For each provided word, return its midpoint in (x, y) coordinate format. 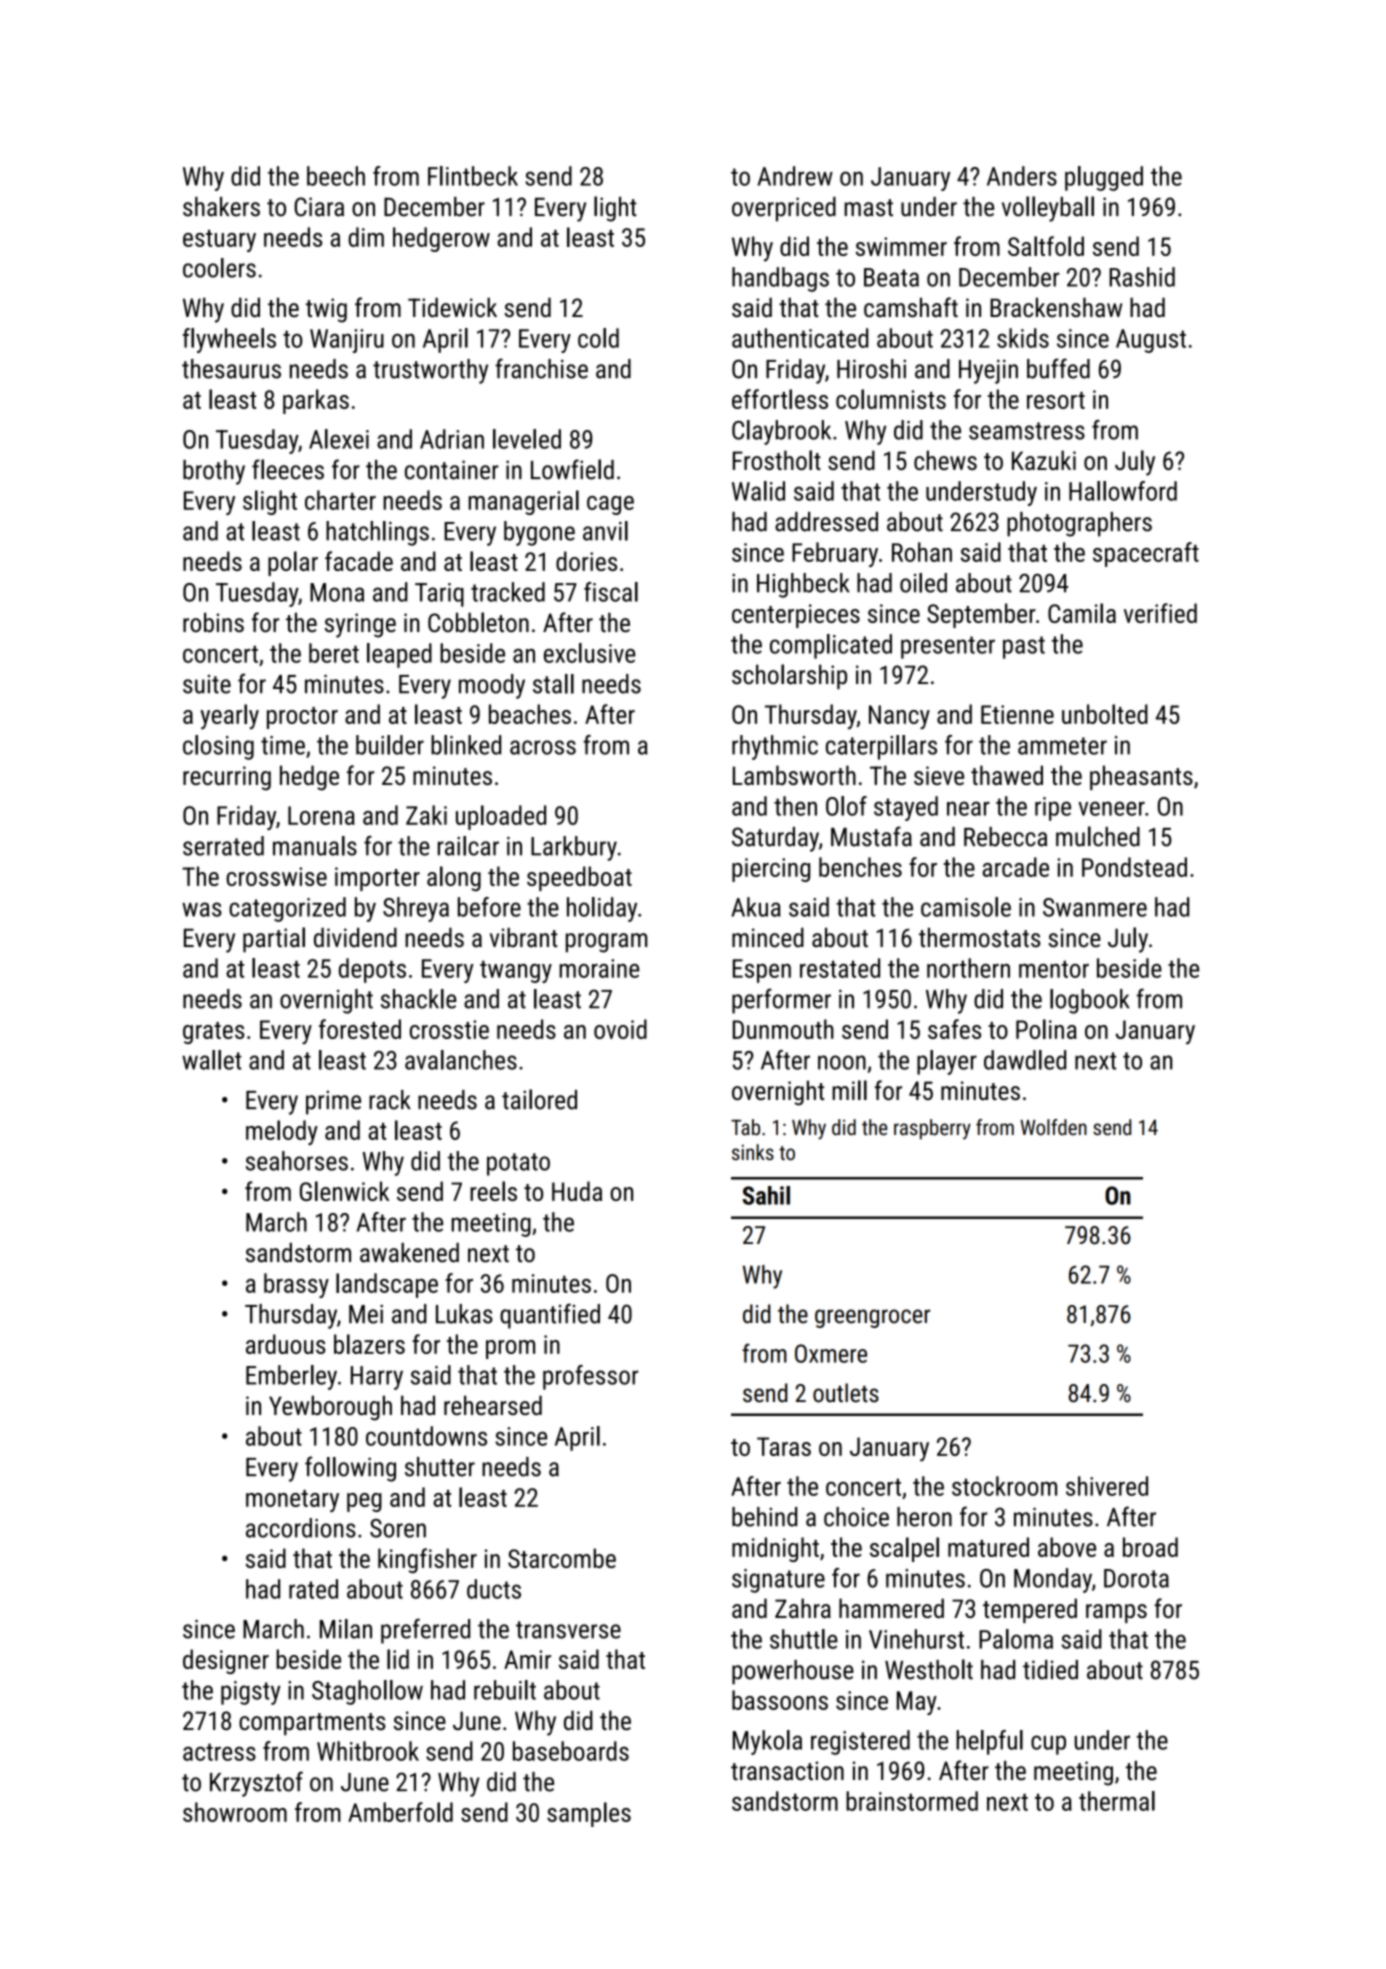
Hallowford (1123, 491)
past (1024, 647)
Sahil (766, 1195)
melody (282, 1132)
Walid (758, 491)
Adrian (452, 439)
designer (226, 1661)
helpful (989, 1742)
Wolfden (1053, 1127)
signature (778, 1581)
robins (213, 622)
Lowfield (572, 469)
